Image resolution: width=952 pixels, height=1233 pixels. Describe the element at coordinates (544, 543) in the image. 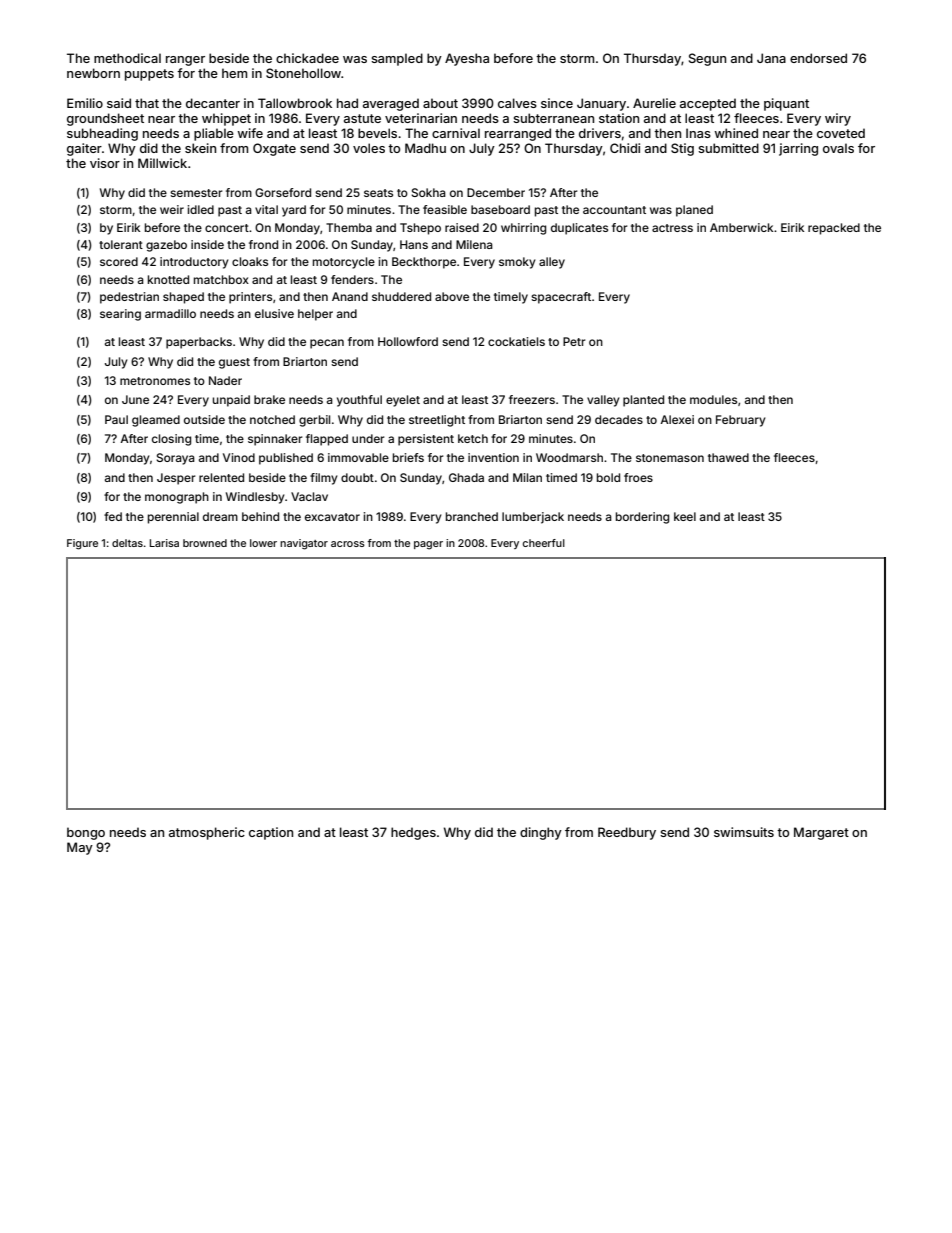

I see `cheerful` at that location.
